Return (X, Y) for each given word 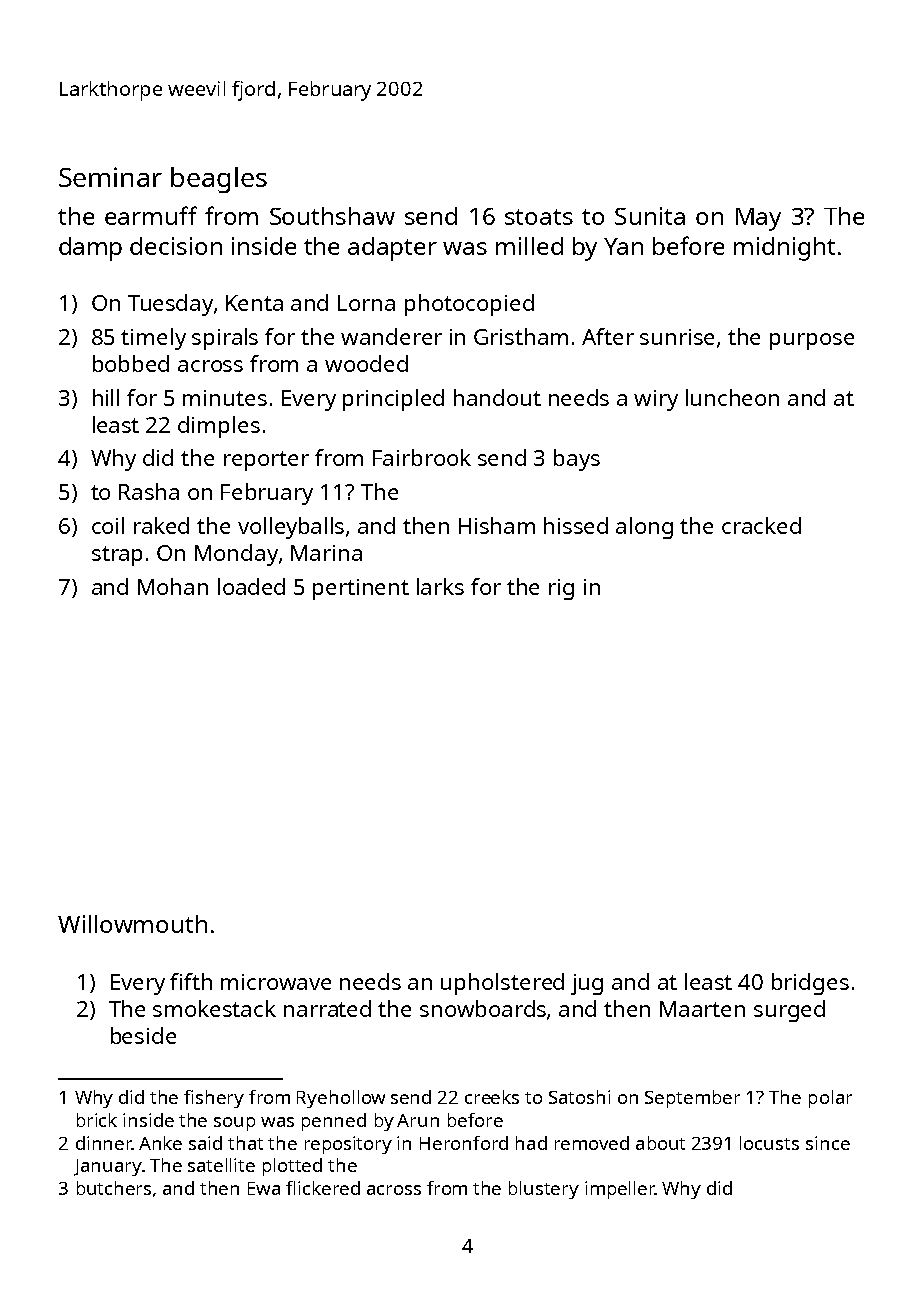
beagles (219, 180)
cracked (761, 525)
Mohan (173, 586)
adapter (392, 249)
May (758, 219)
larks (440, 586)
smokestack (214, 1008)
